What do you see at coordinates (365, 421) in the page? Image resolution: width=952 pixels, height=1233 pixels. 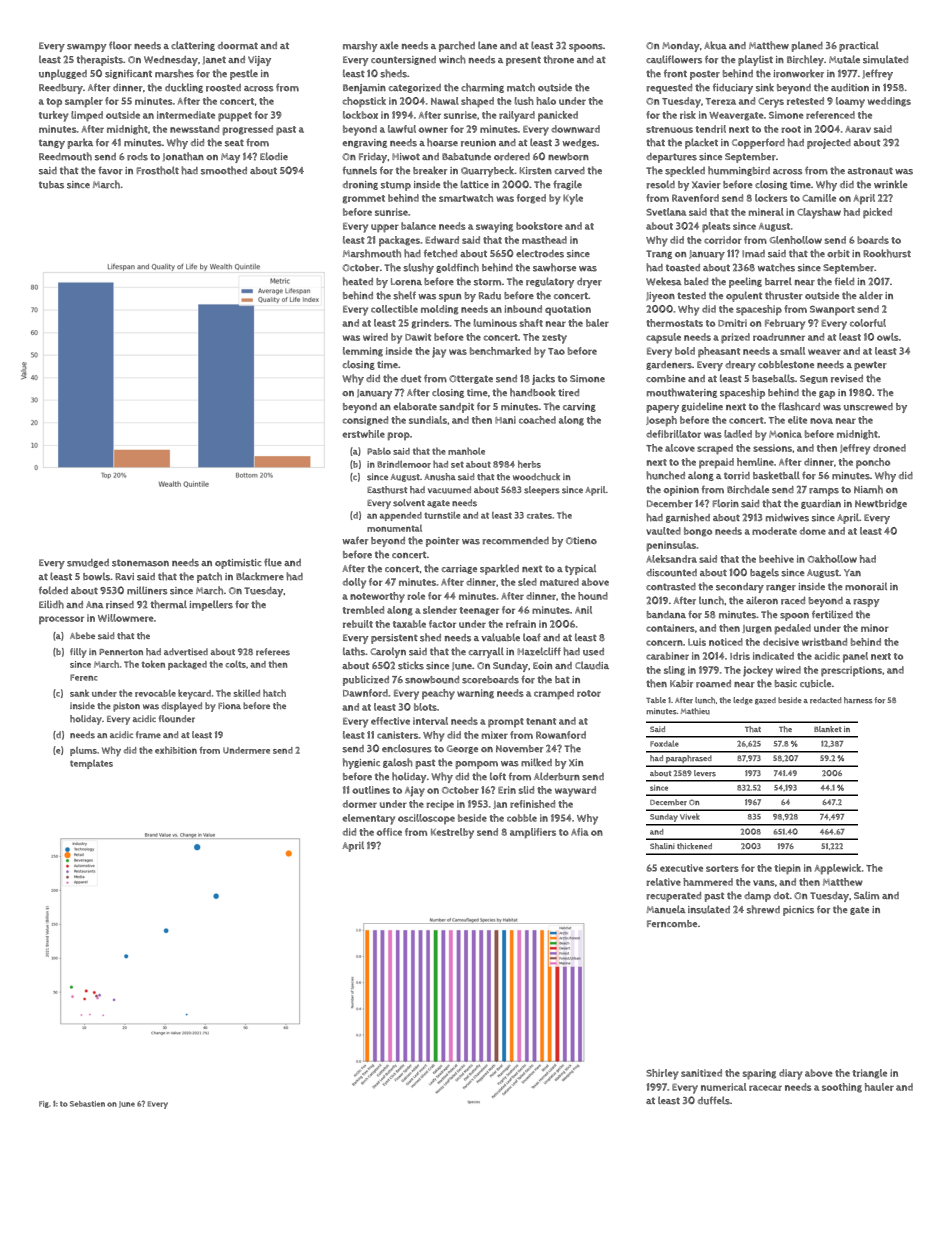 I see `consigned` at bounding box center [365, 421].
